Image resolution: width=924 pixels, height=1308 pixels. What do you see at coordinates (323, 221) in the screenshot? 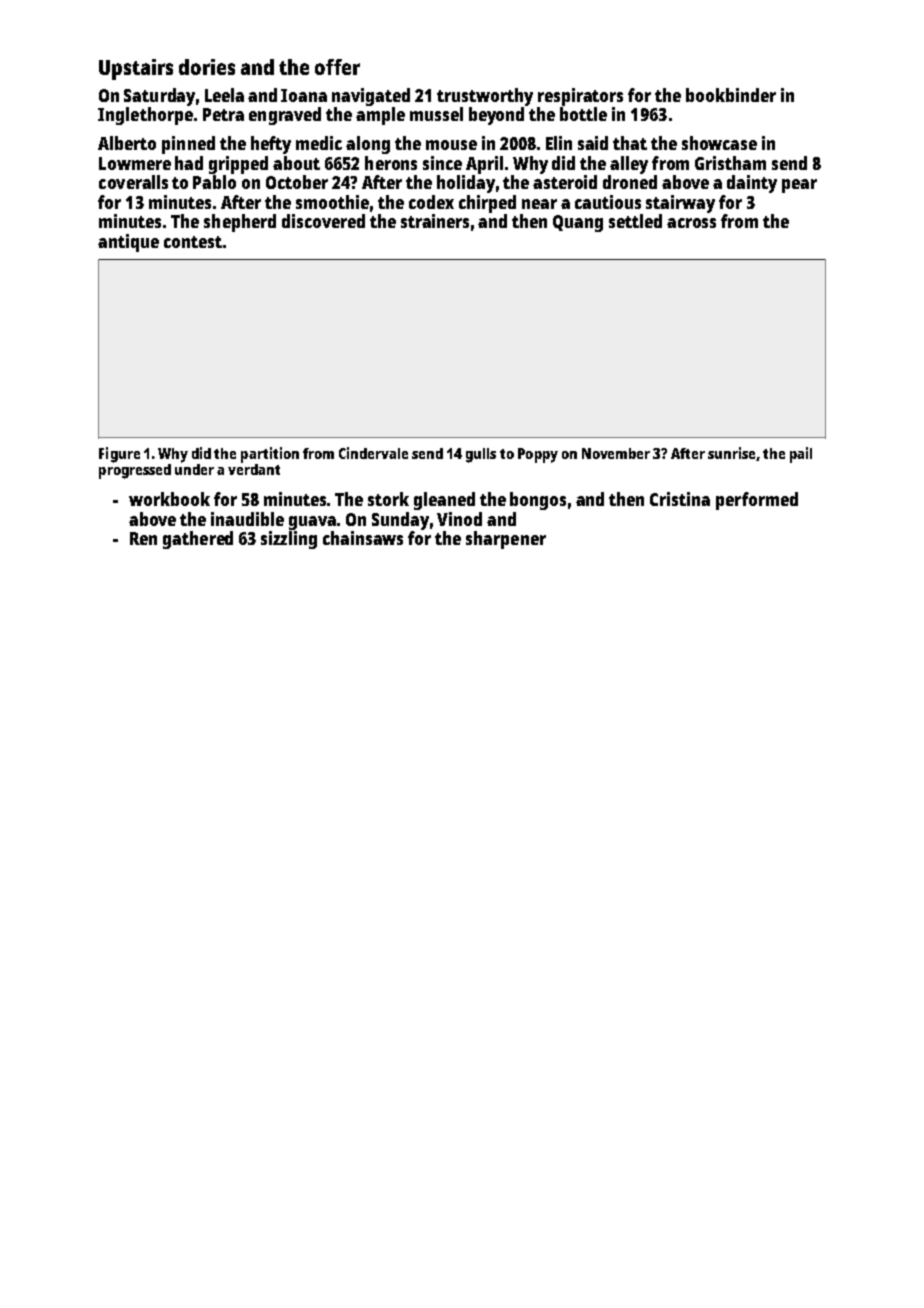
I see `discovered` at bounding box center [323, 221].
